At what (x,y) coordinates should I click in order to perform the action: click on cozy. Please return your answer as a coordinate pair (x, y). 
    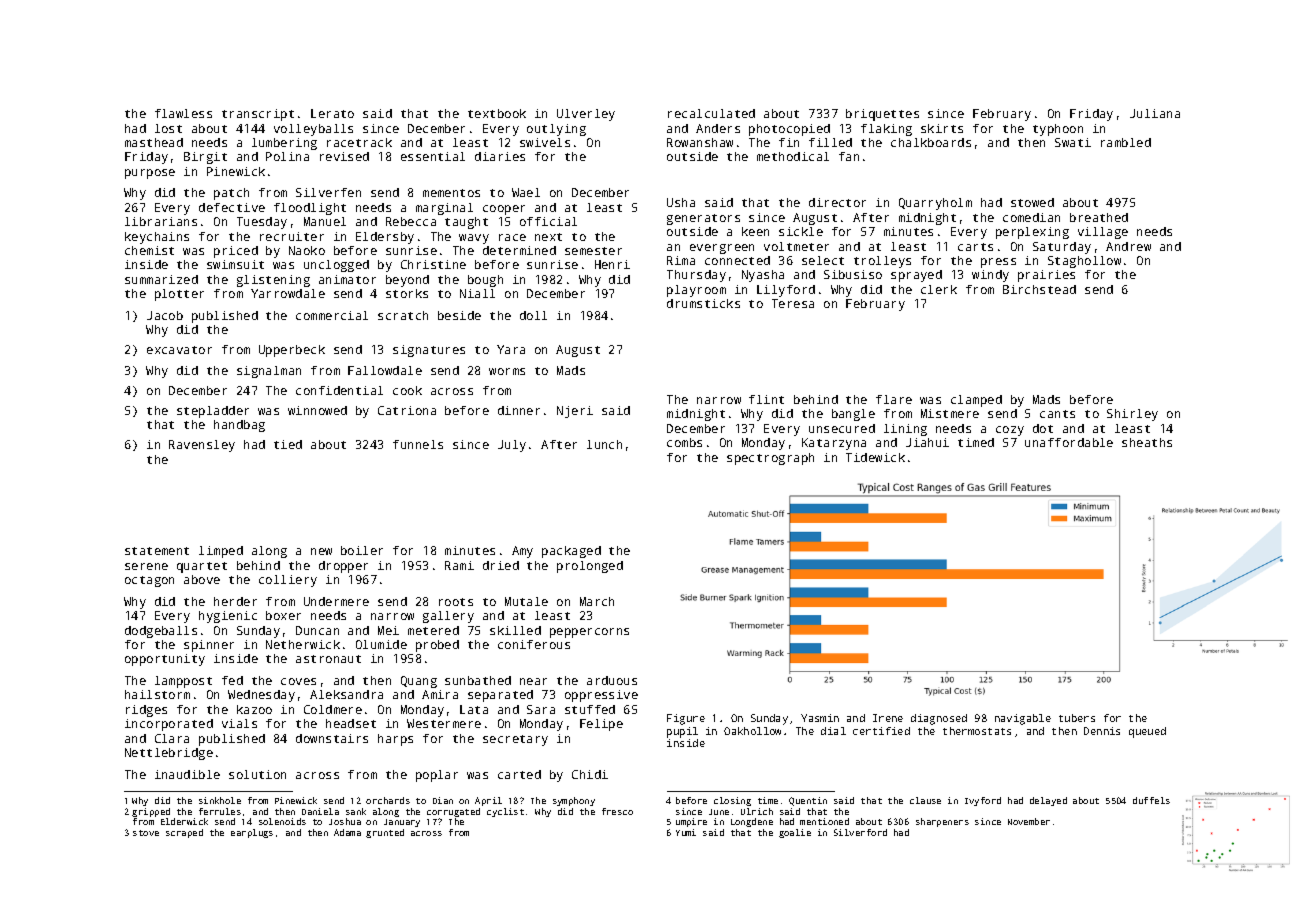
    Looking at the image, I should click on (1010, 431).
